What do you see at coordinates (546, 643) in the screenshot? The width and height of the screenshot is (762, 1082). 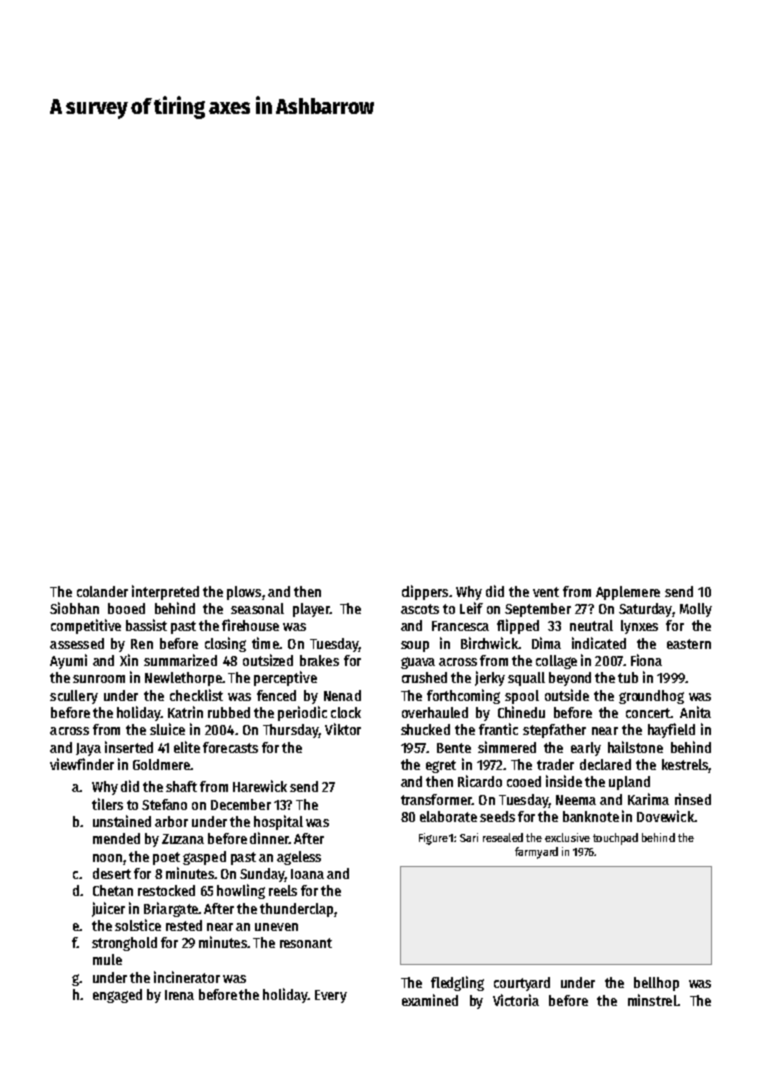 I see `Dima` at bounding box center [546, 643].
